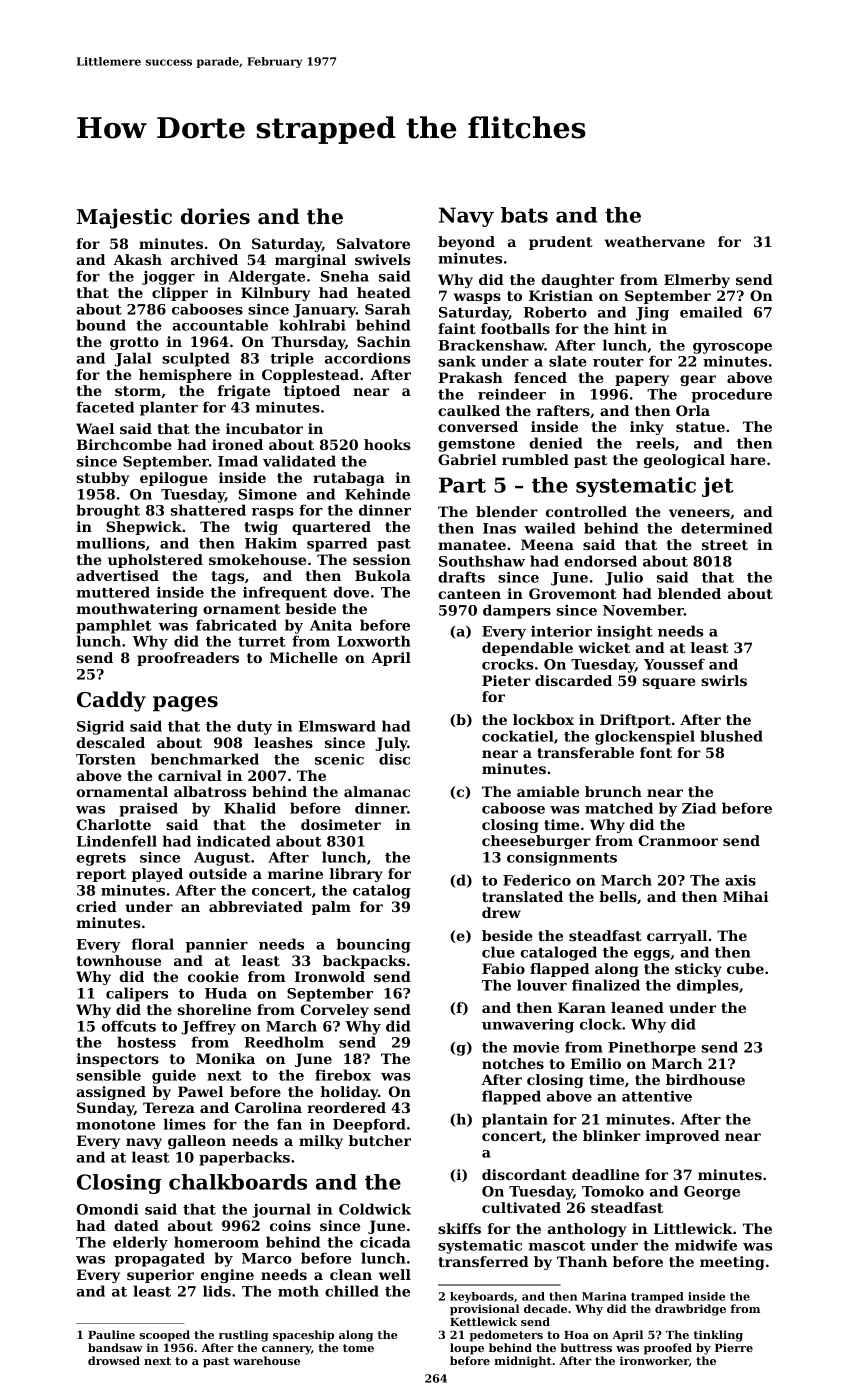  What do you see at coordinates (174, 479) in the image?
I see `epilogue` at bounding box center [174, 479].
